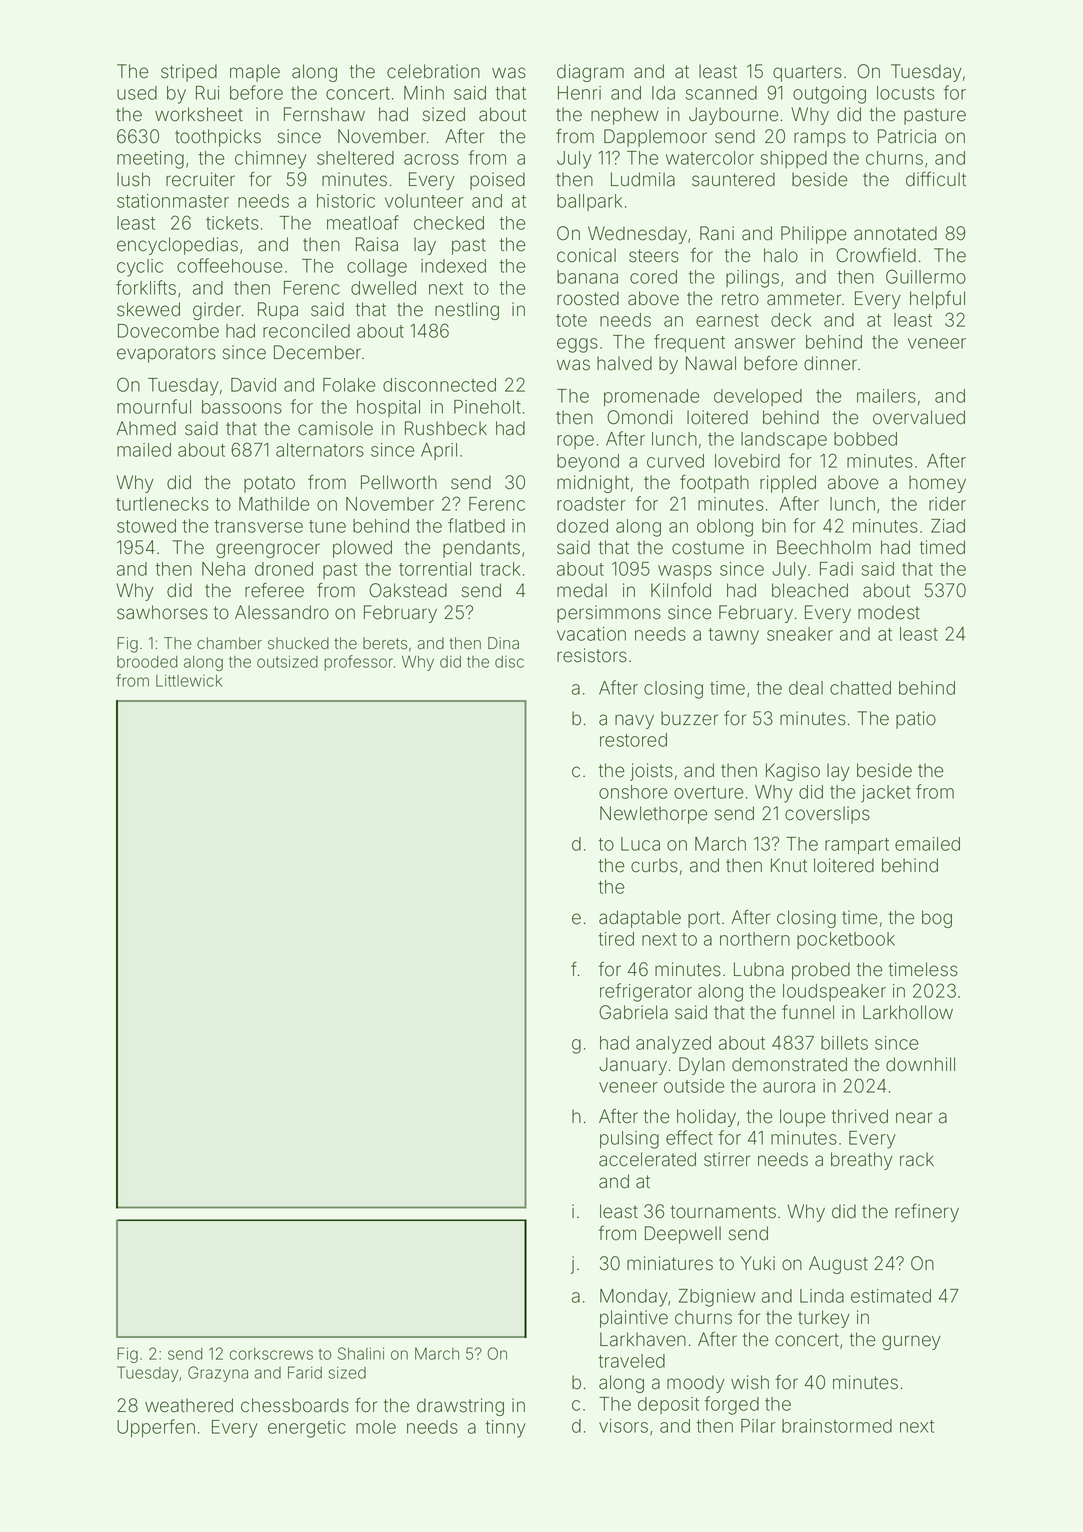  I want to click on worksheet, so click(199, 114).
